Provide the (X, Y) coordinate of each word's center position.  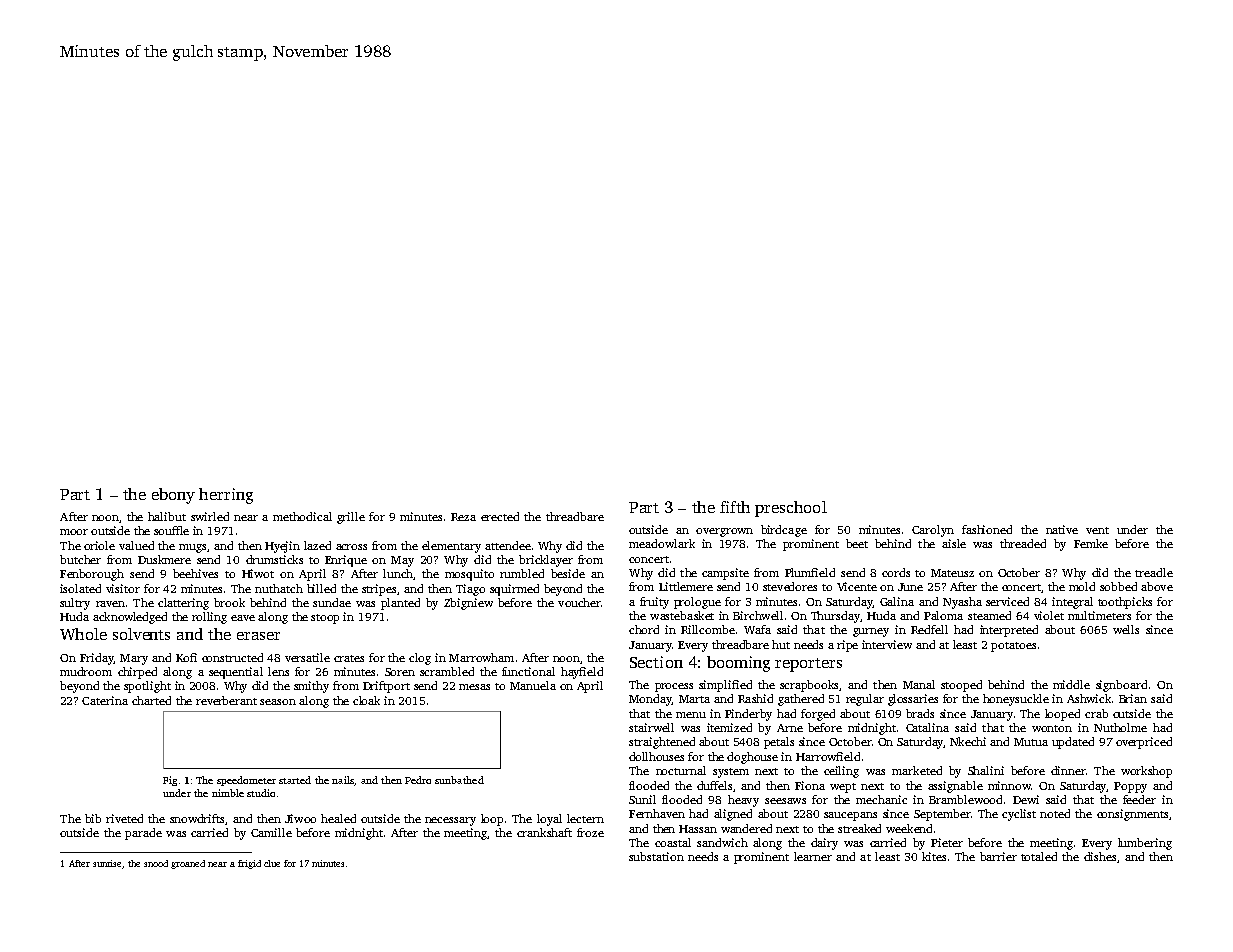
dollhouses (656, 756)
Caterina (105, 700)
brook (229, 602)
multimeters (1099, 615)
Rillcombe (708, 629)
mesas (474, 687)
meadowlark (662, 543)
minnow (1009, 785)
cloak (366, 700)
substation (656, 856)
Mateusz (952, 573)
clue (272, 863)
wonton (1052, 728)
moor (74, 532)
